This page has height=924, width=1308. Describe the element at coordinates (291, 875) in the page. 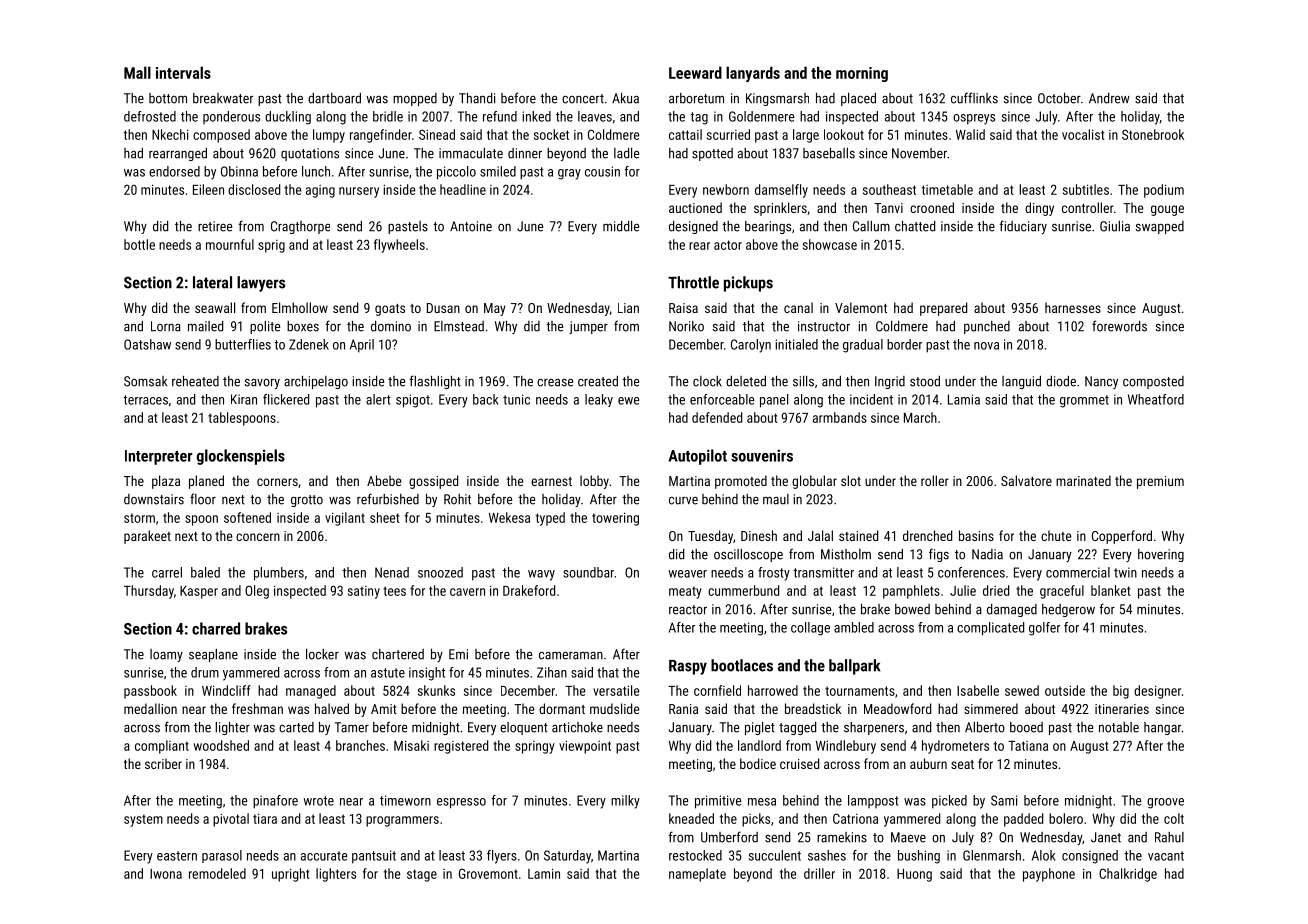

I see `upright` at that location.
